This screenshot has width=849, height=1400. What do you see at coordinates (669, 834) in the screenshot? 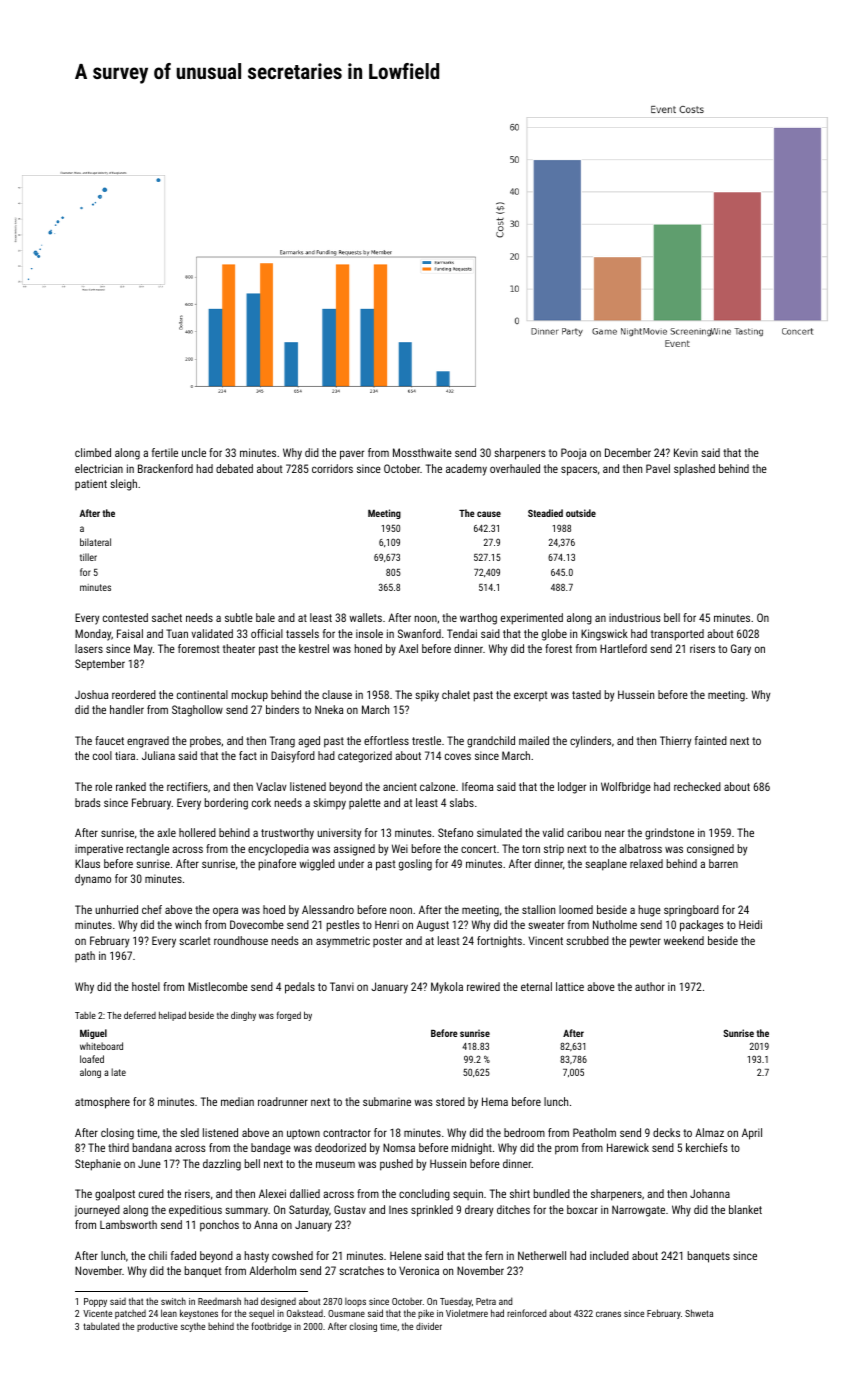
I see `grindstone` at bounding box center [669, 834].
